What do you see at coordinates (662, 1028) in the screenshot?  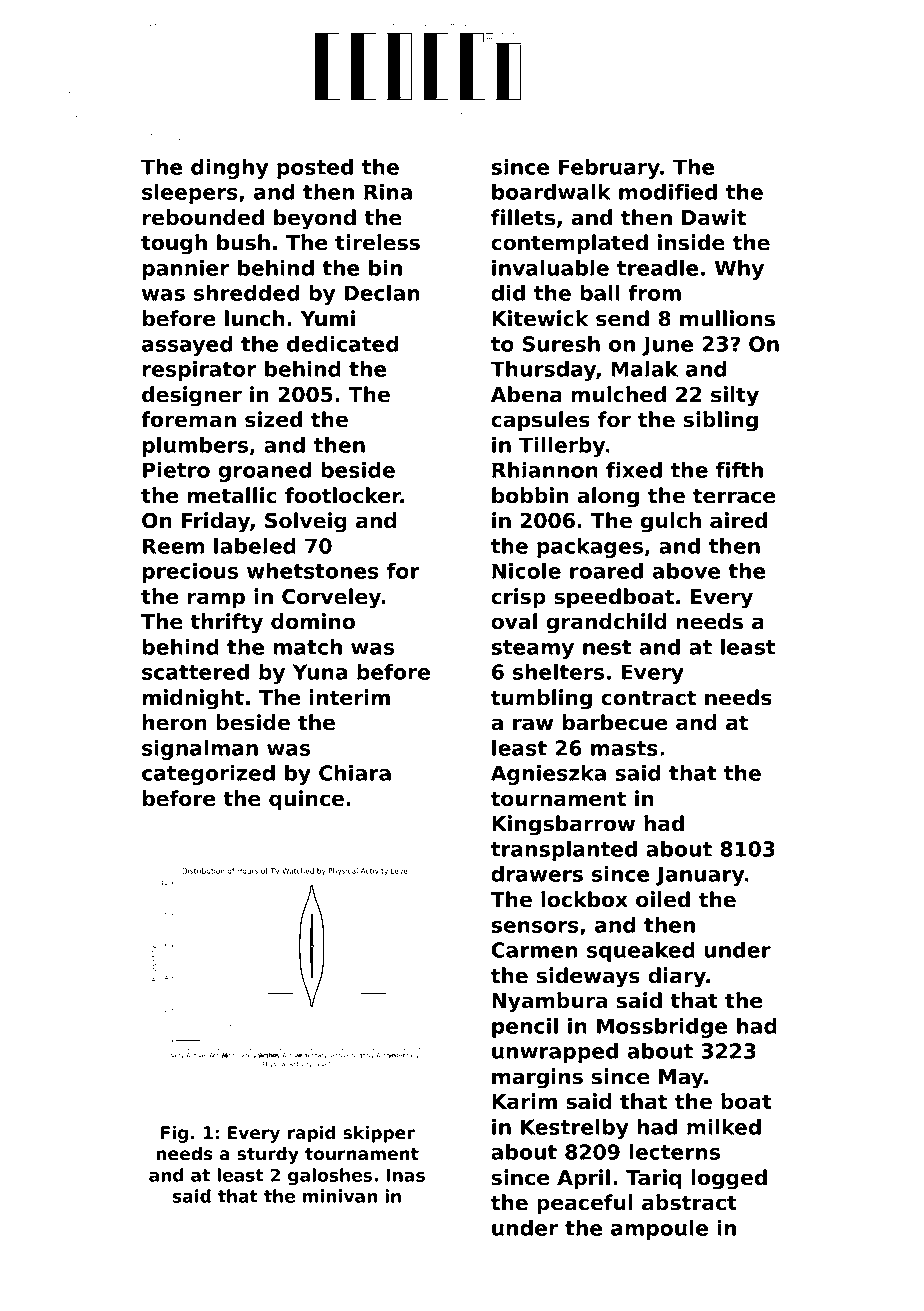 I see `Mossbridge` at bounding box center [662, 1028].
